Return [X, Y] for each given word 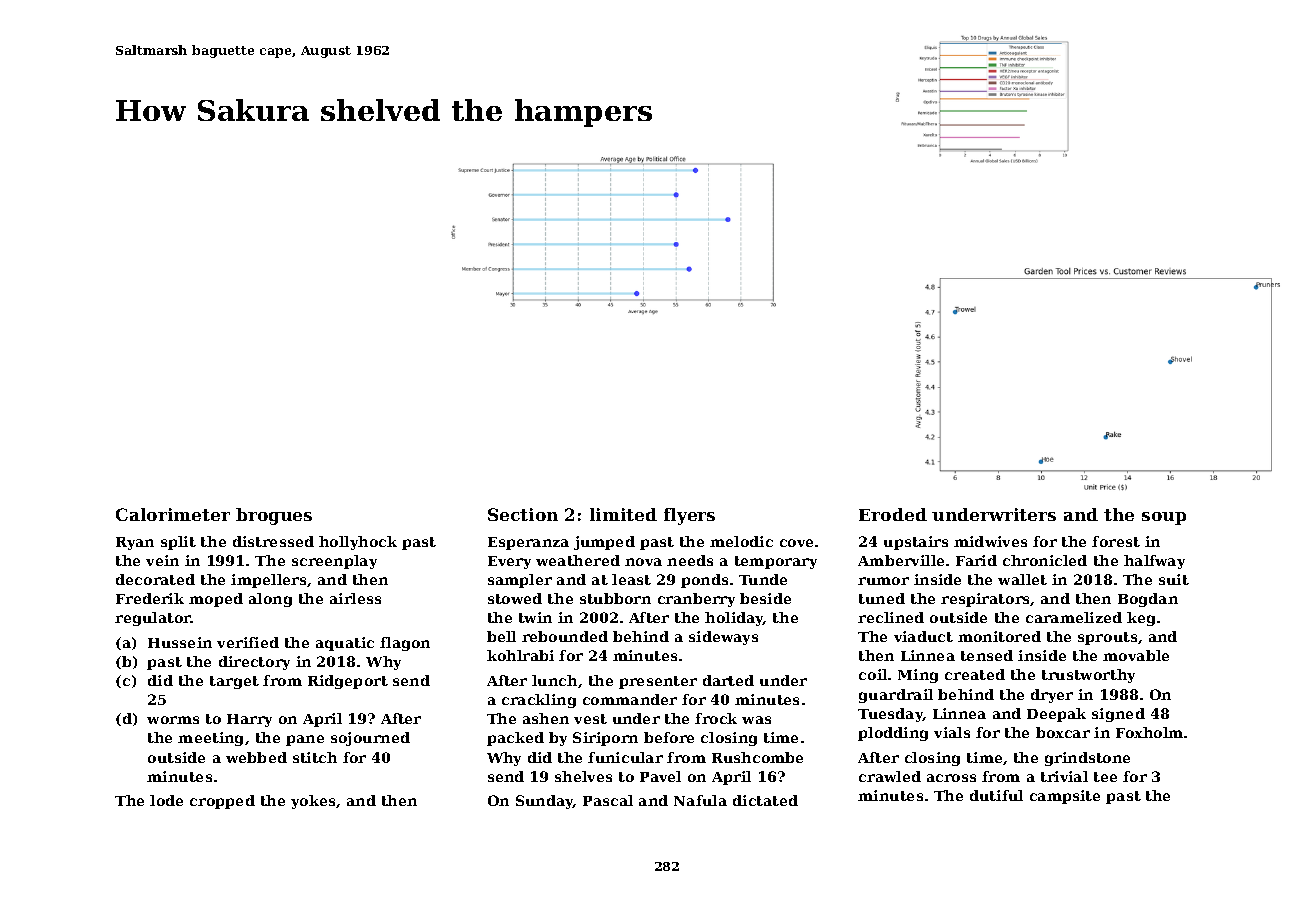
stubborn [615, 598]
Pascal [608, 800]
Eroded [893, 514]
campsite [1065, 797]
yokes [313, 802]
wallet [1022, 579]
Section [523, 514]
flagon [405, 644]
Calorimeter [173, 514]
